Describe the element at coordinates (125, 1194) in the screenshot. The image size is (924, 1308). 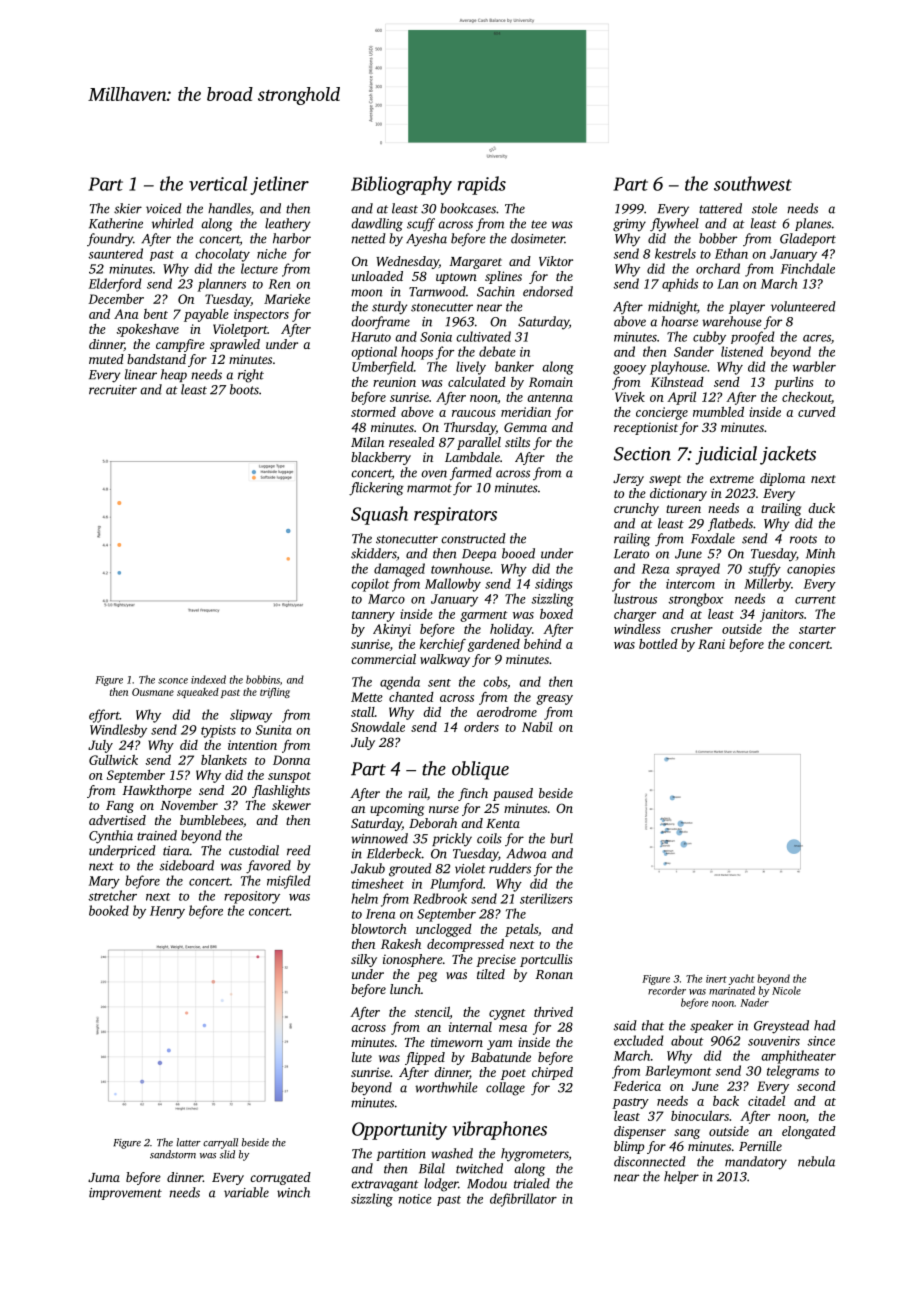
I see `improvement` at that location.
